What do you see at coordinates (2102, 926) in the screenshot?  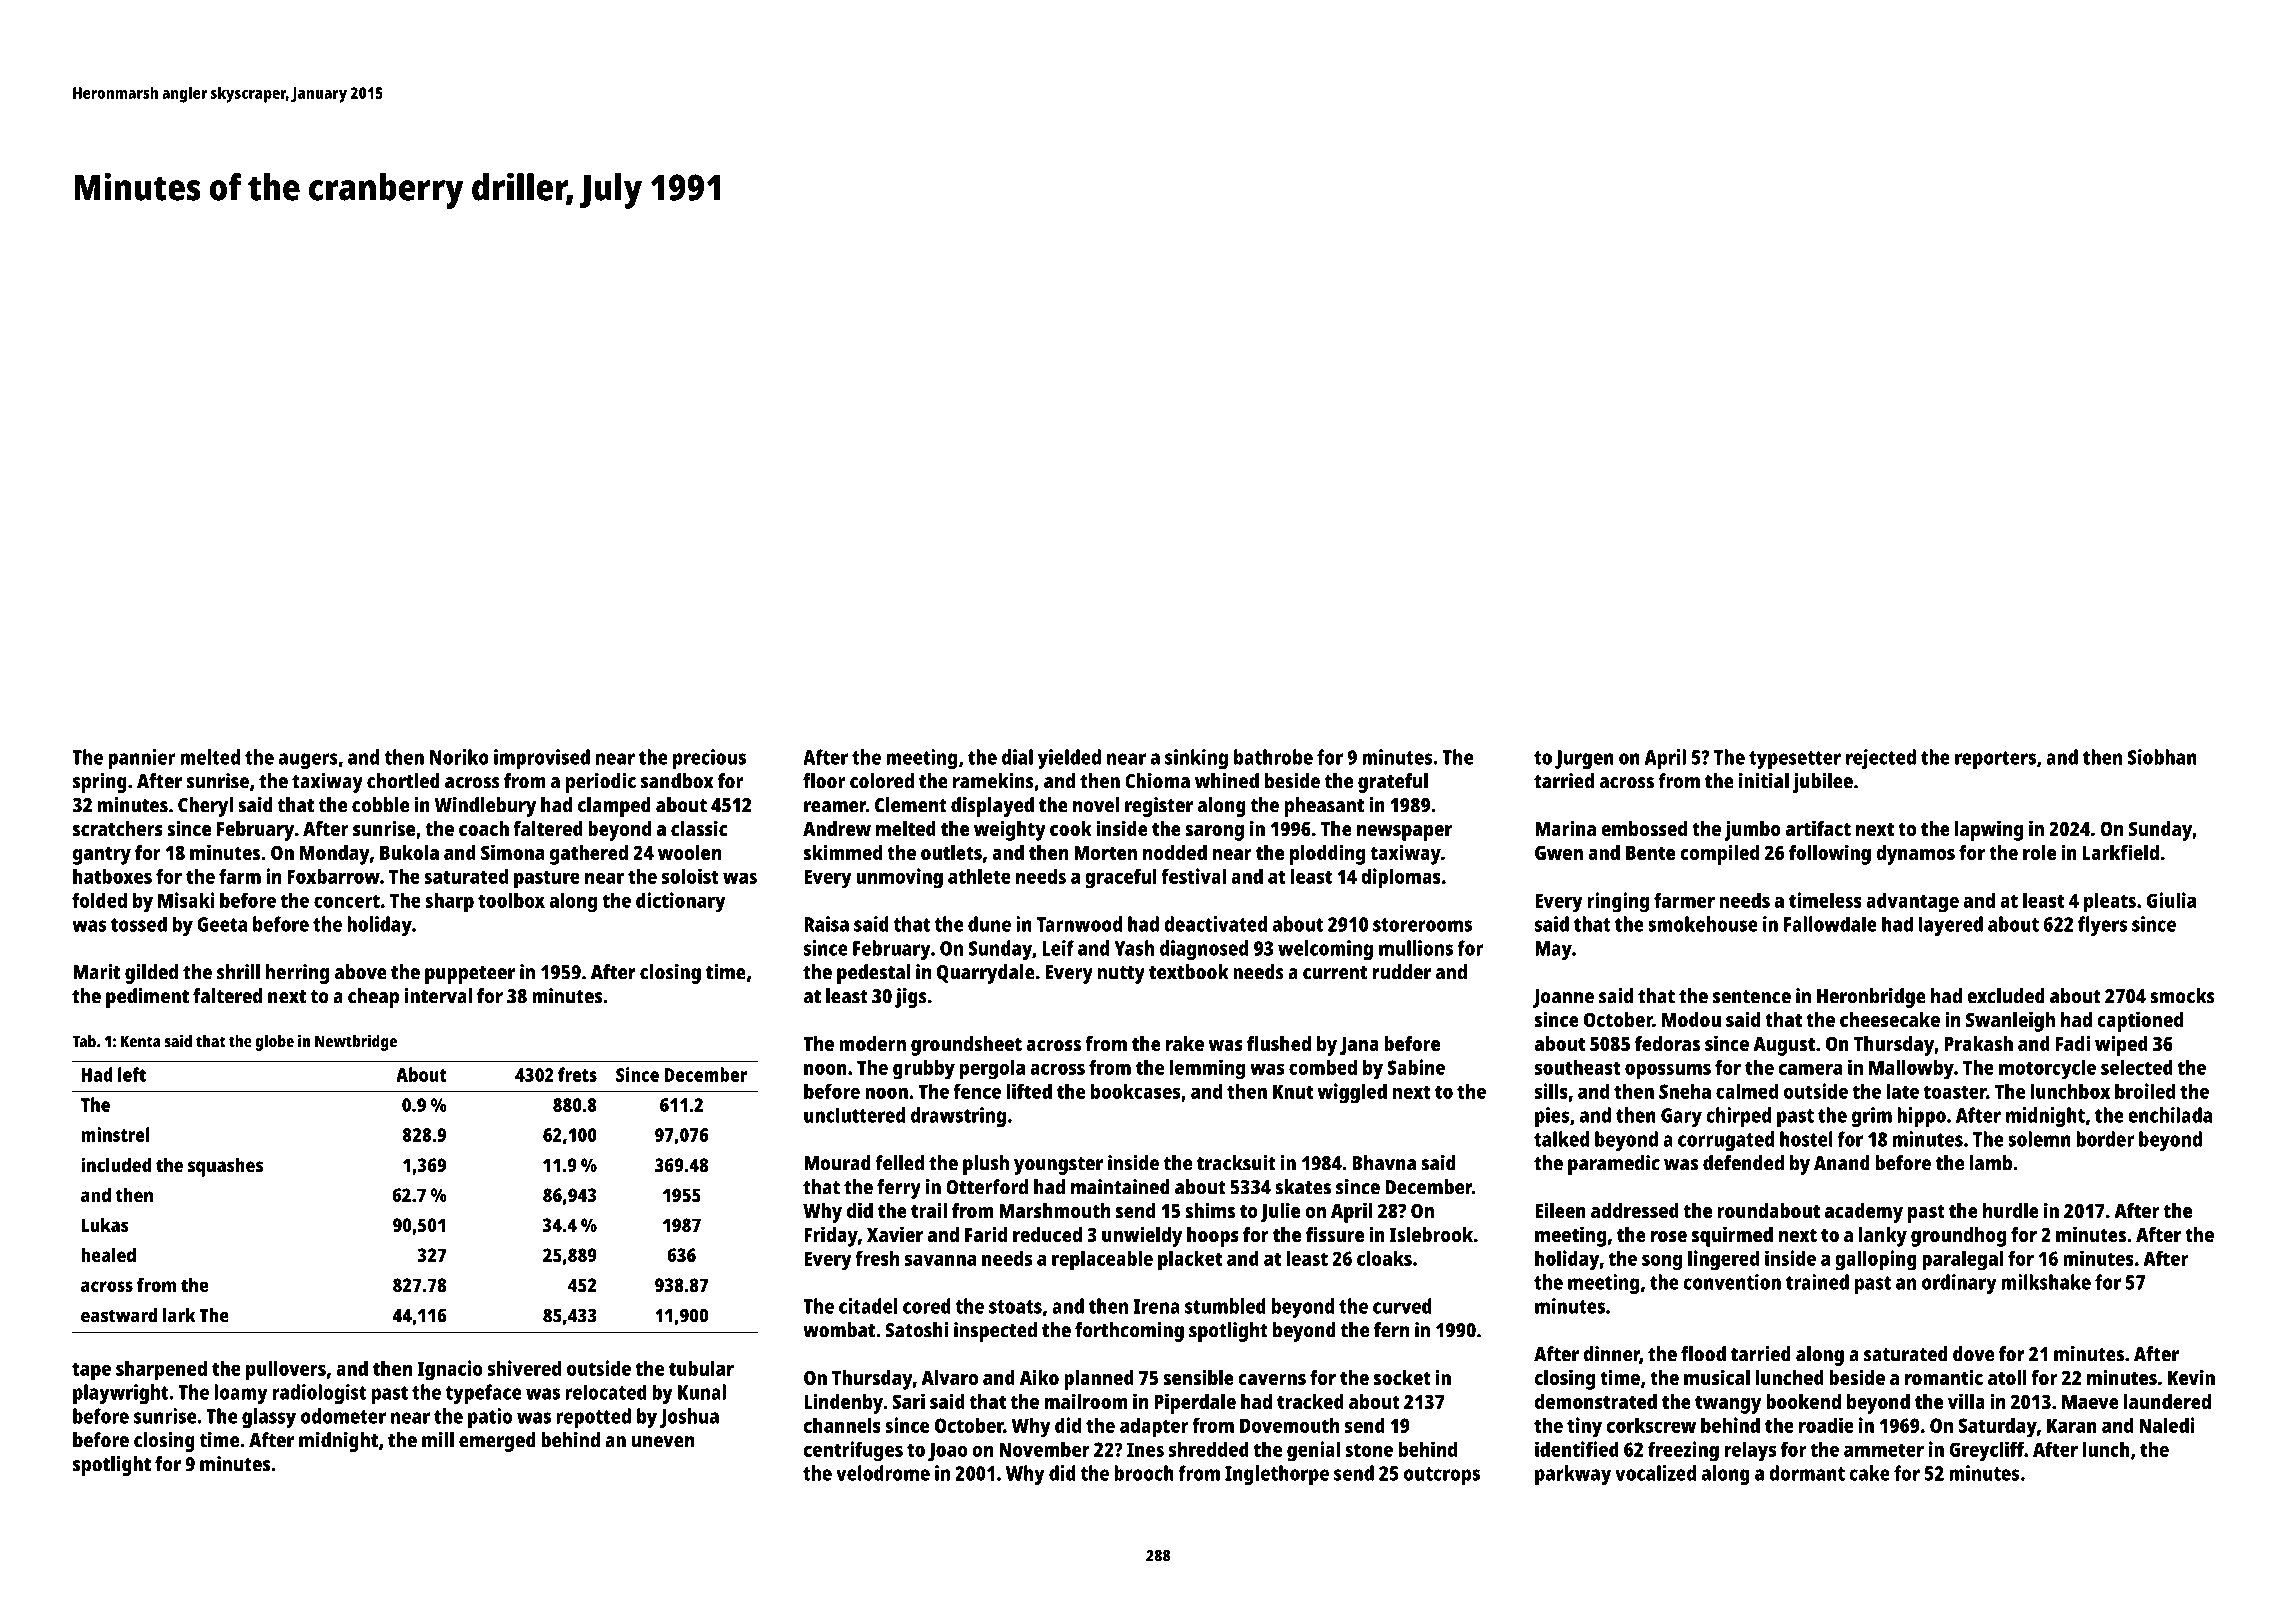 I see `flyers` at bounding box center [2102, 926].
